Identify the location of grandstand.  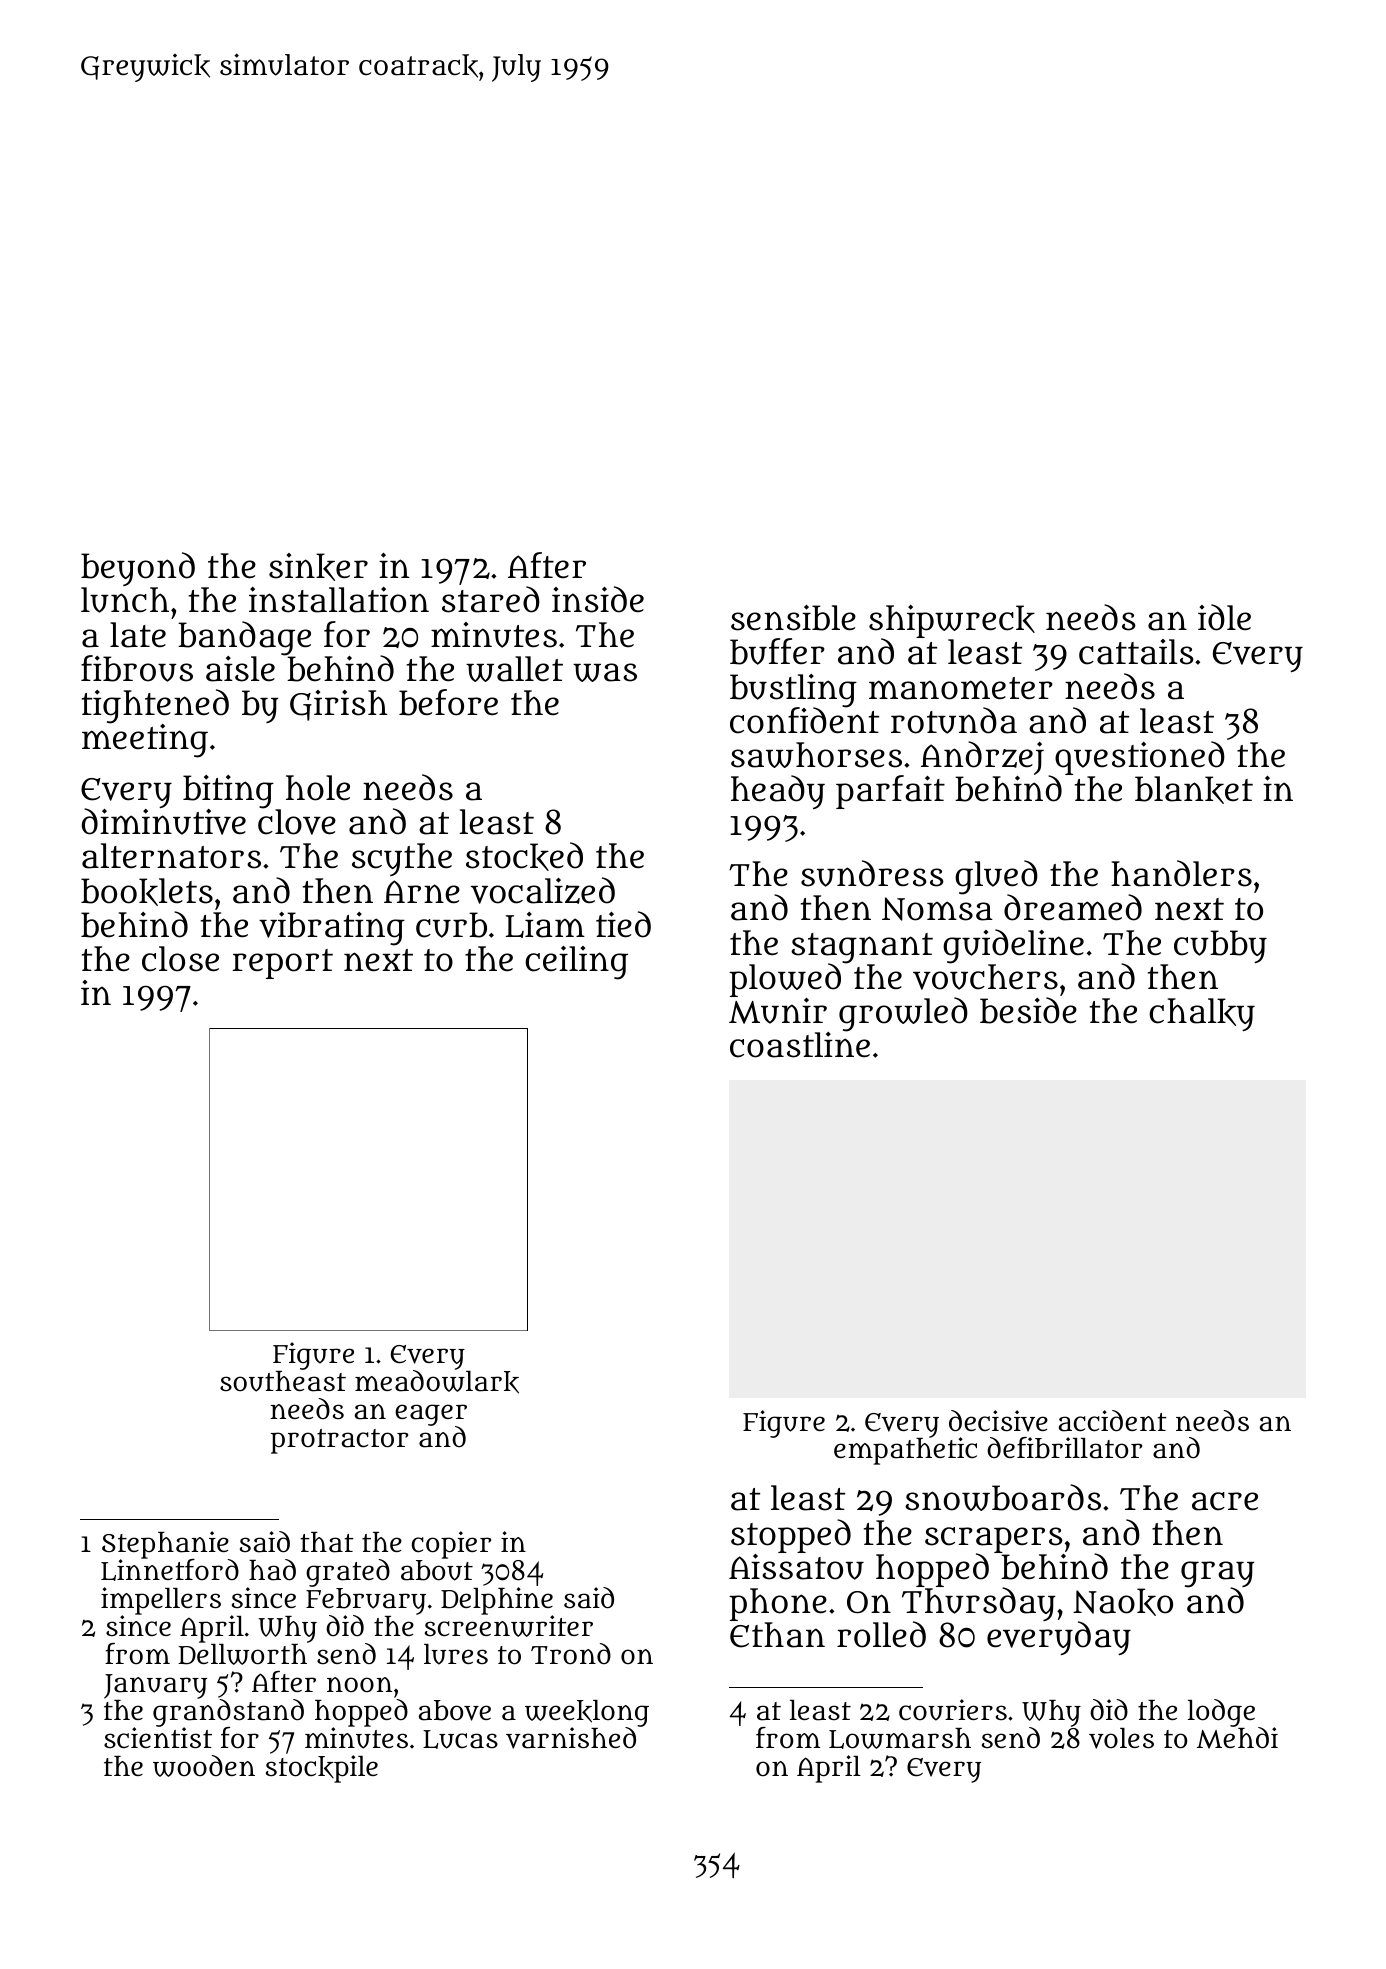
(228, 1713).
